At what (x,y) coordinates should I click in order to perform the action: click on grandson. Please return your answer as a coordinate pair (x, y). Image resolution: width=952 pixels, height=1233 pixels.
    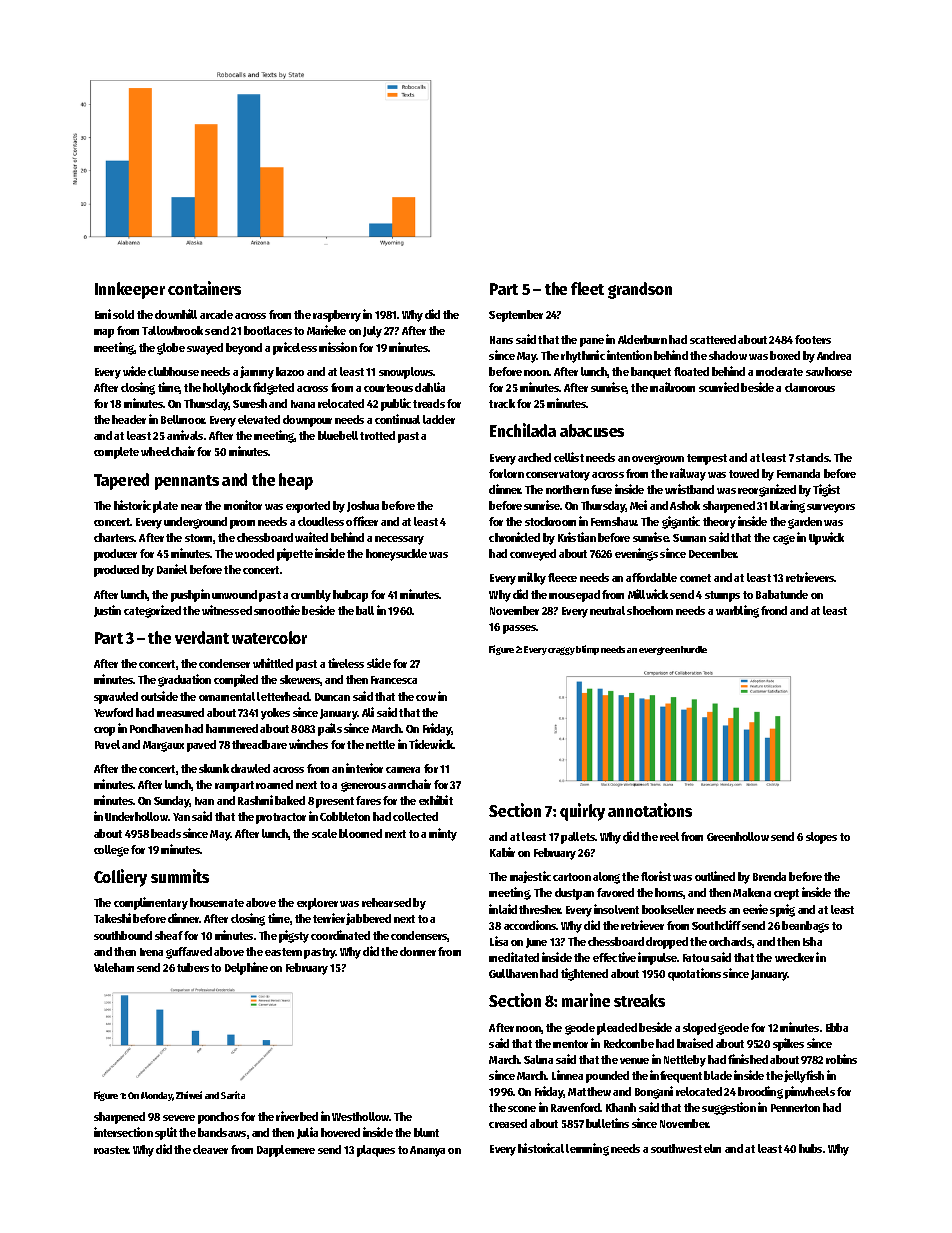
    Looking at the image, I should click on (640, 290).
